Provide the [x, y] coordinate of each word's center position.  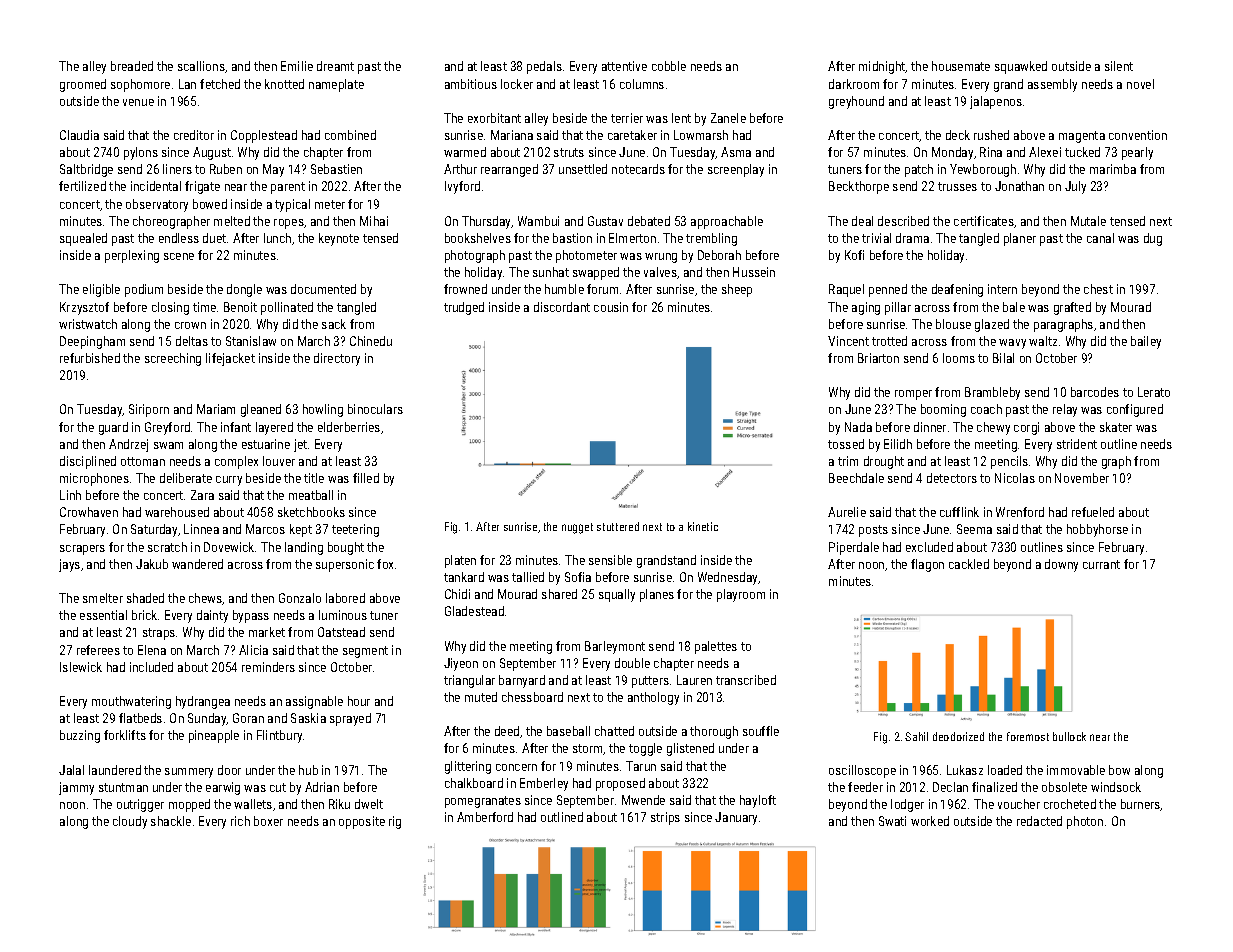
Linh [70, 495]
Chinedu [371, 341]
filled [366, 478]
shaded [145, 598]
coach [986, 409]
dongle [244, 290]
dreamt [335, 66]
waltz [1043, 341]
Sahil [916, 736]
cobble [669, 66]
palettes [716, 647]
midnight [882, 67]
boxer [268, 821]
